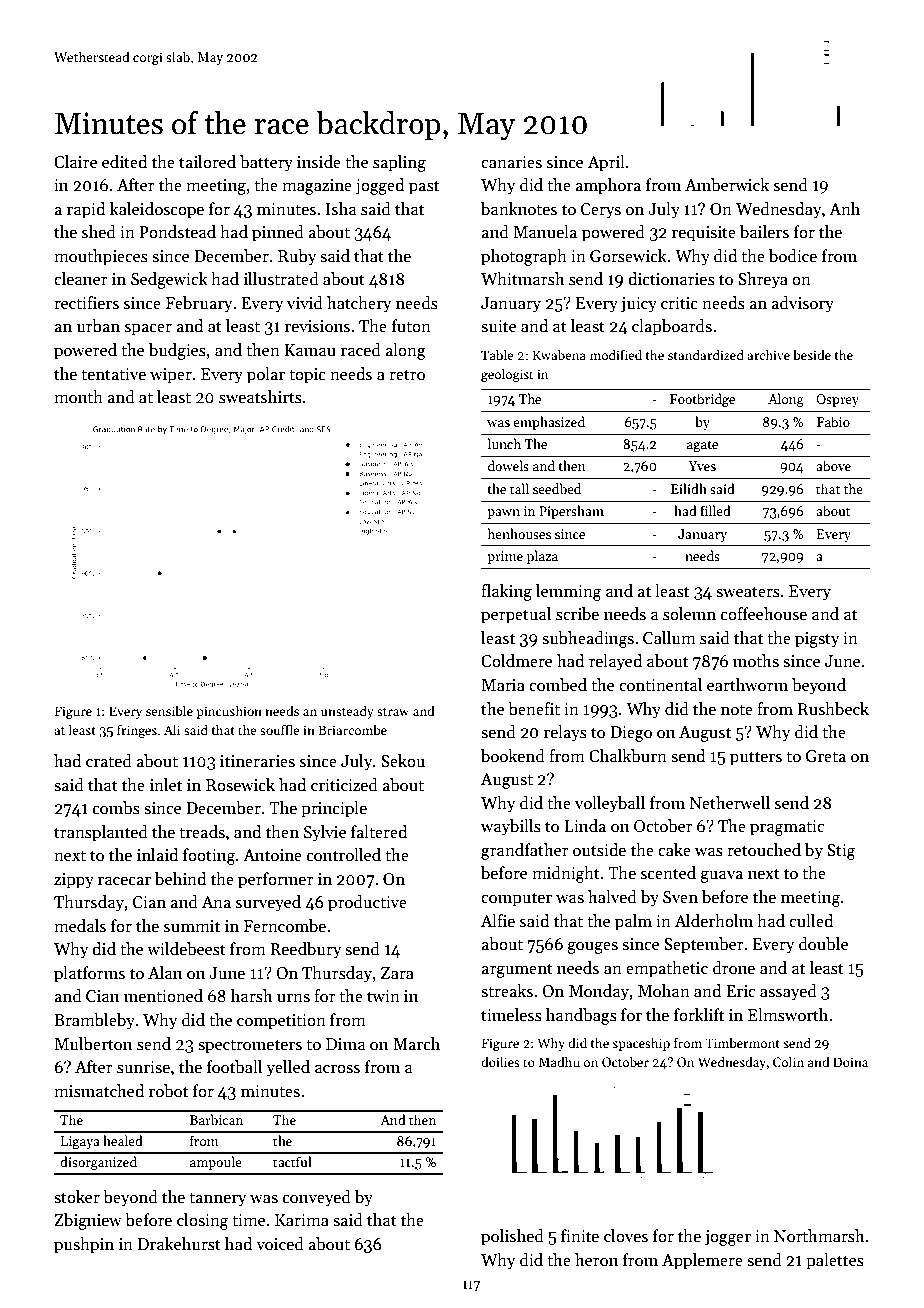  Describe the element at coordinates (399, 163) in the document. I see `sapling` at that location.
